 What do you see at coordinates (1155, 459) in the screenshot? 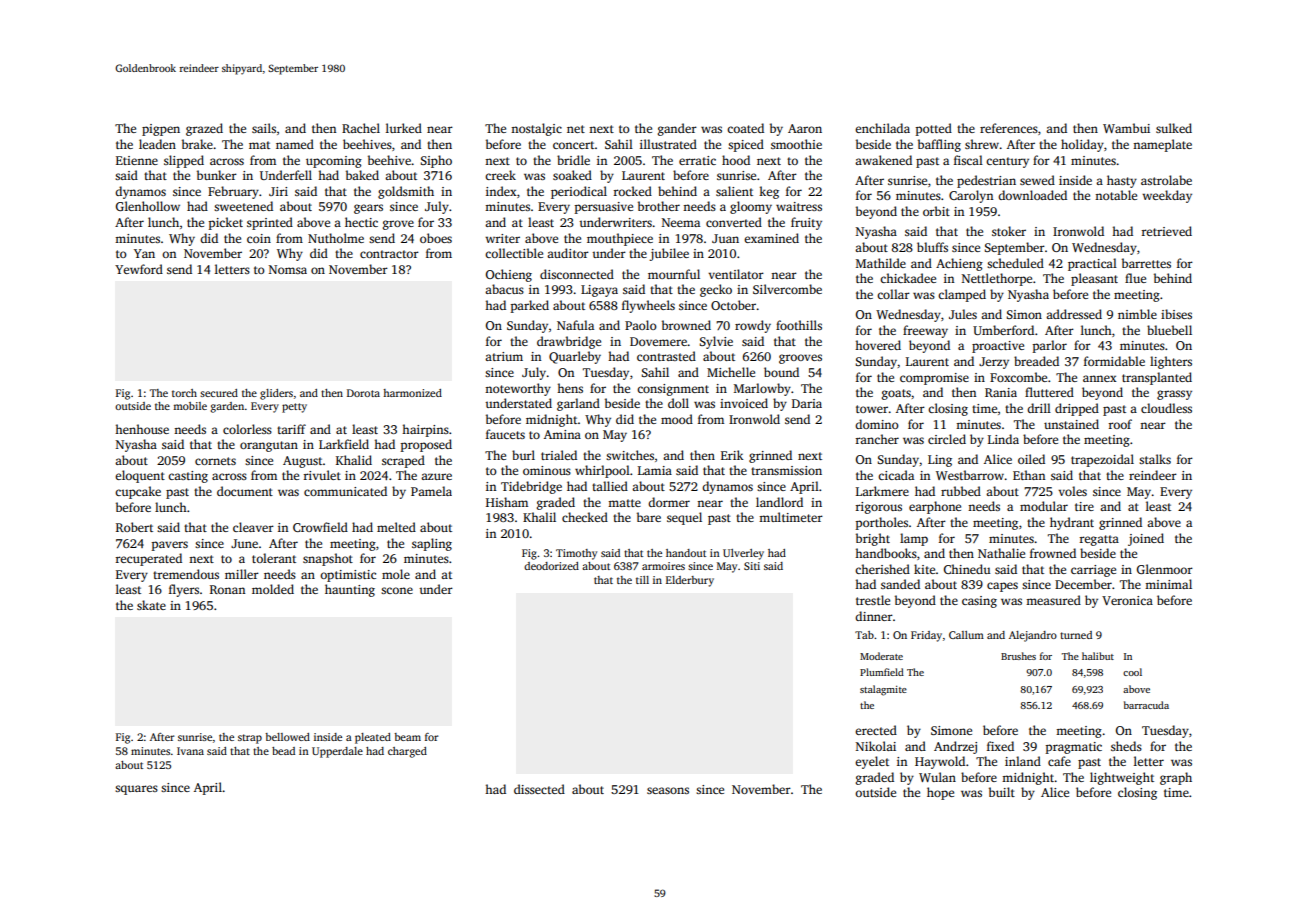
I see `stalks` at bounding box center [1155, 459].
